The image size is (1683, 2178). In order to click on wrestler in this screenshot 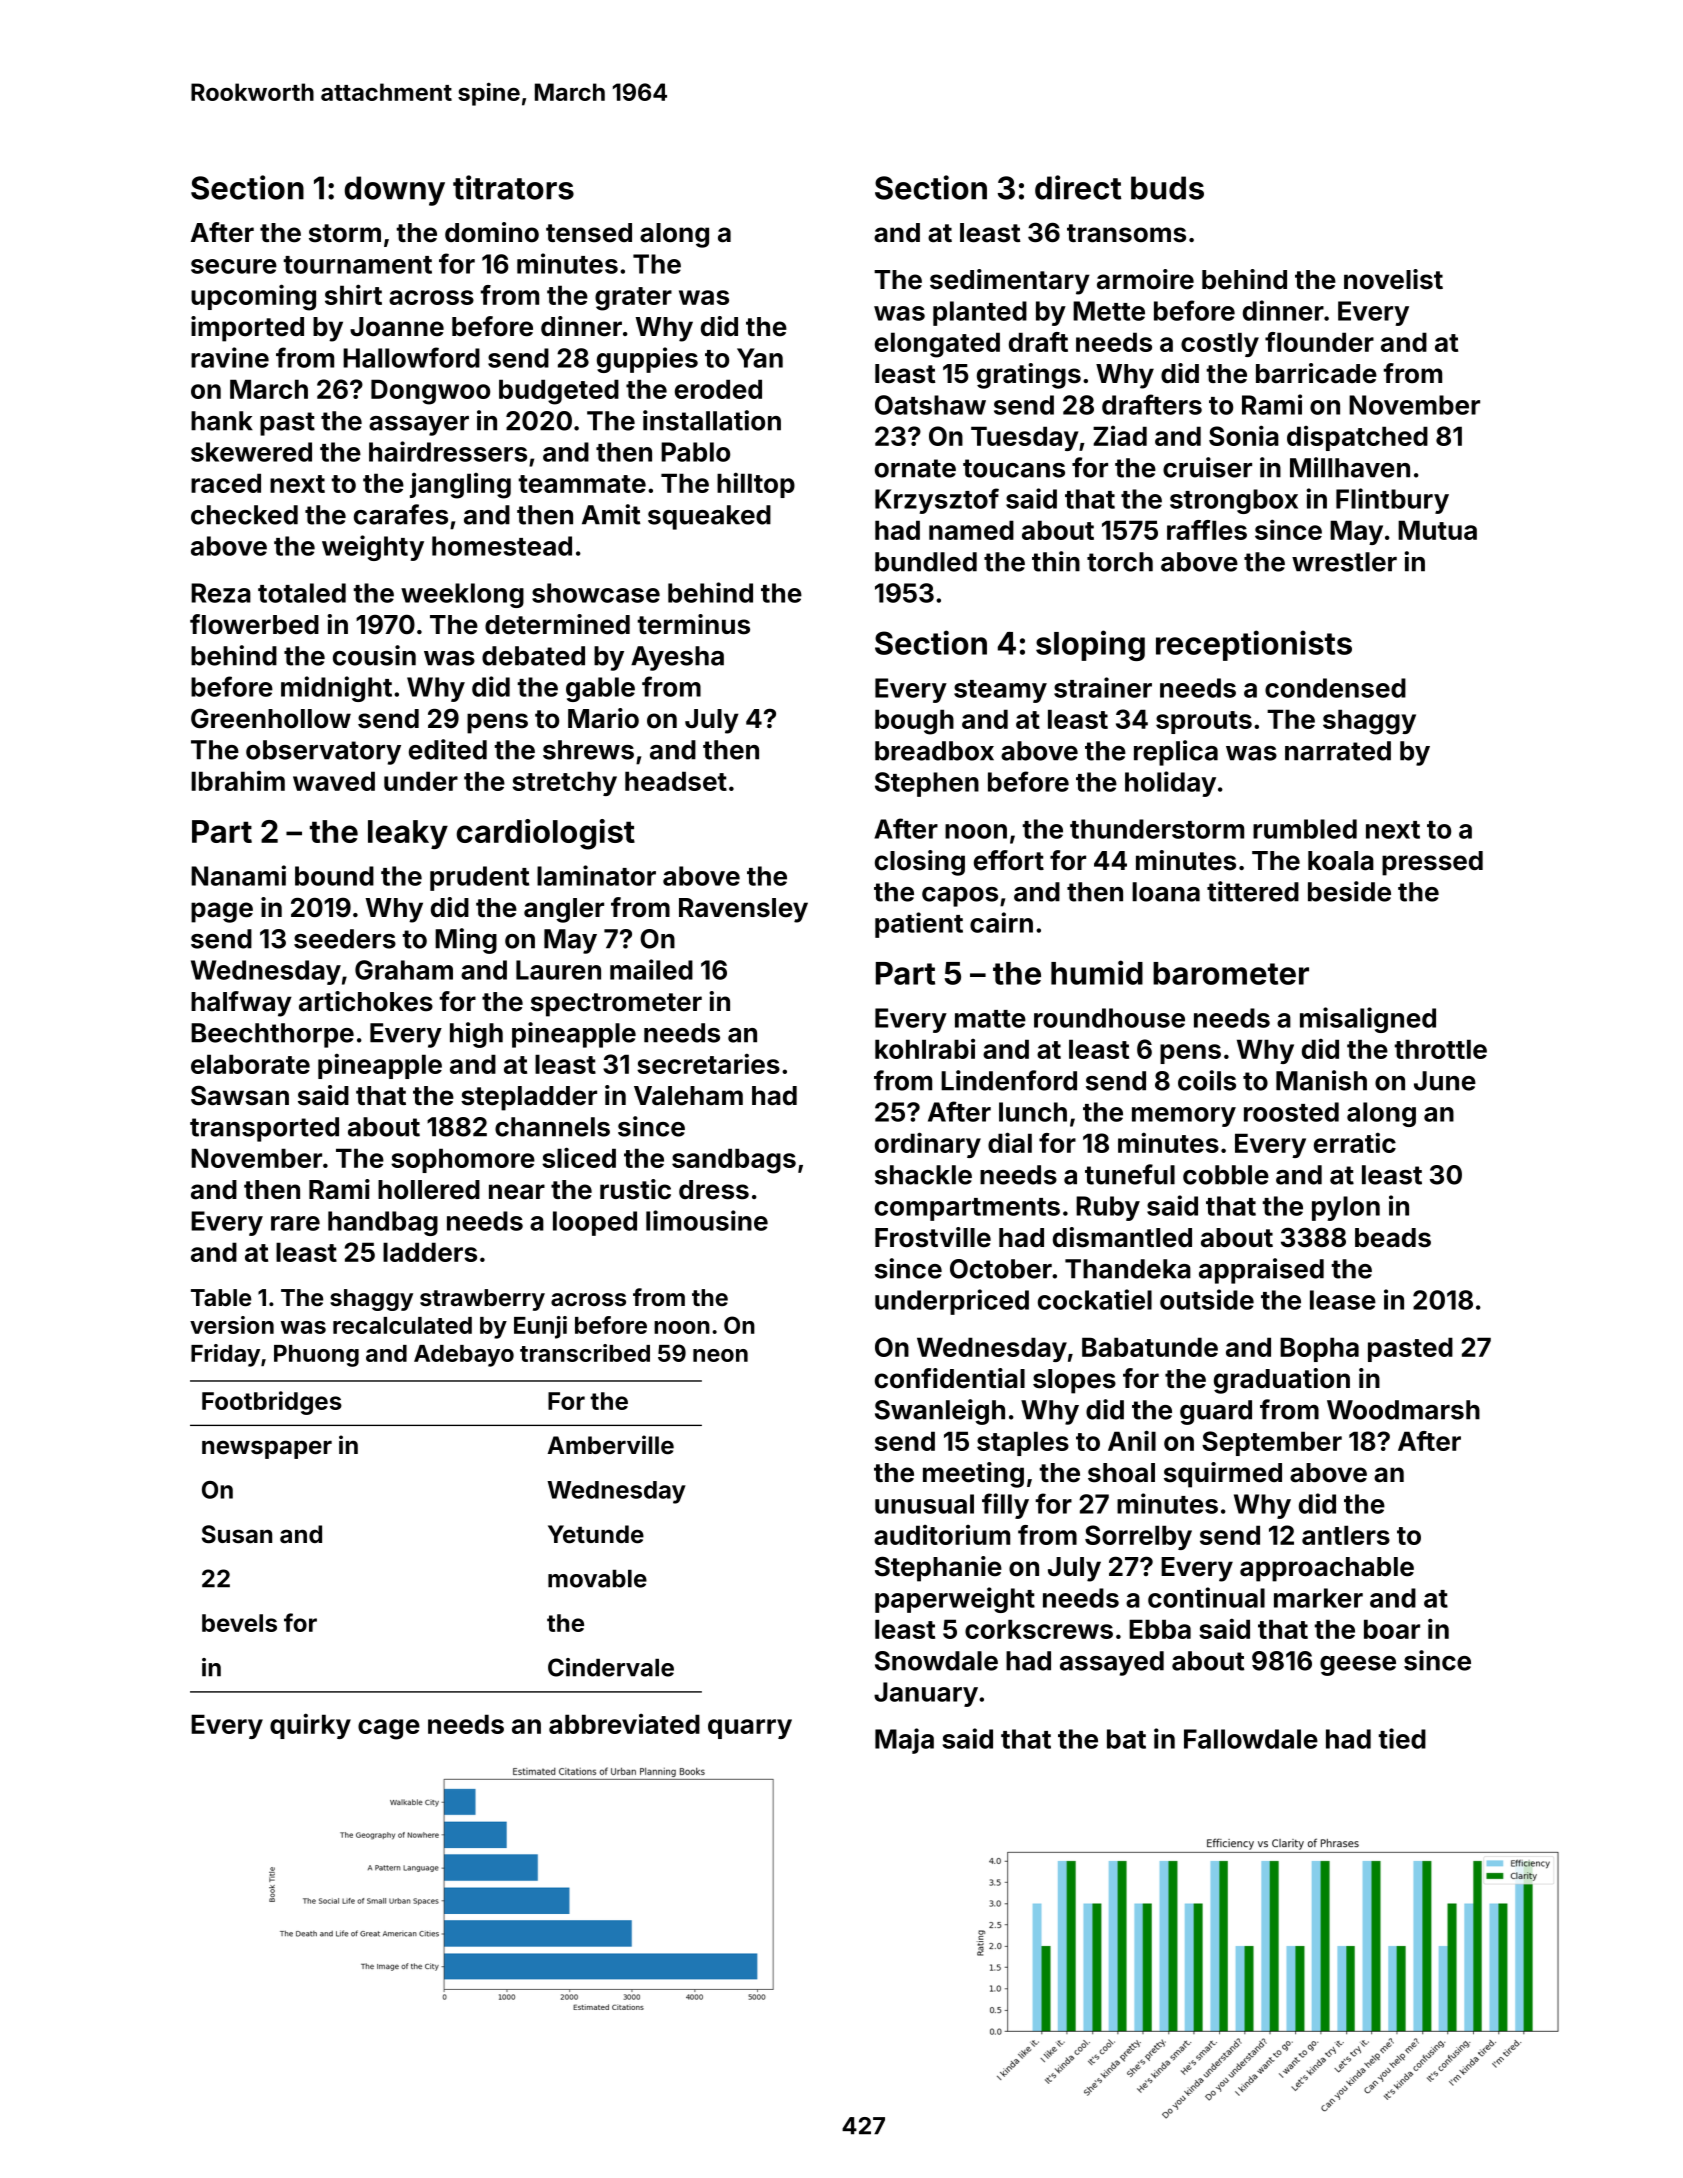, I will do `click(1344, 562)`.
